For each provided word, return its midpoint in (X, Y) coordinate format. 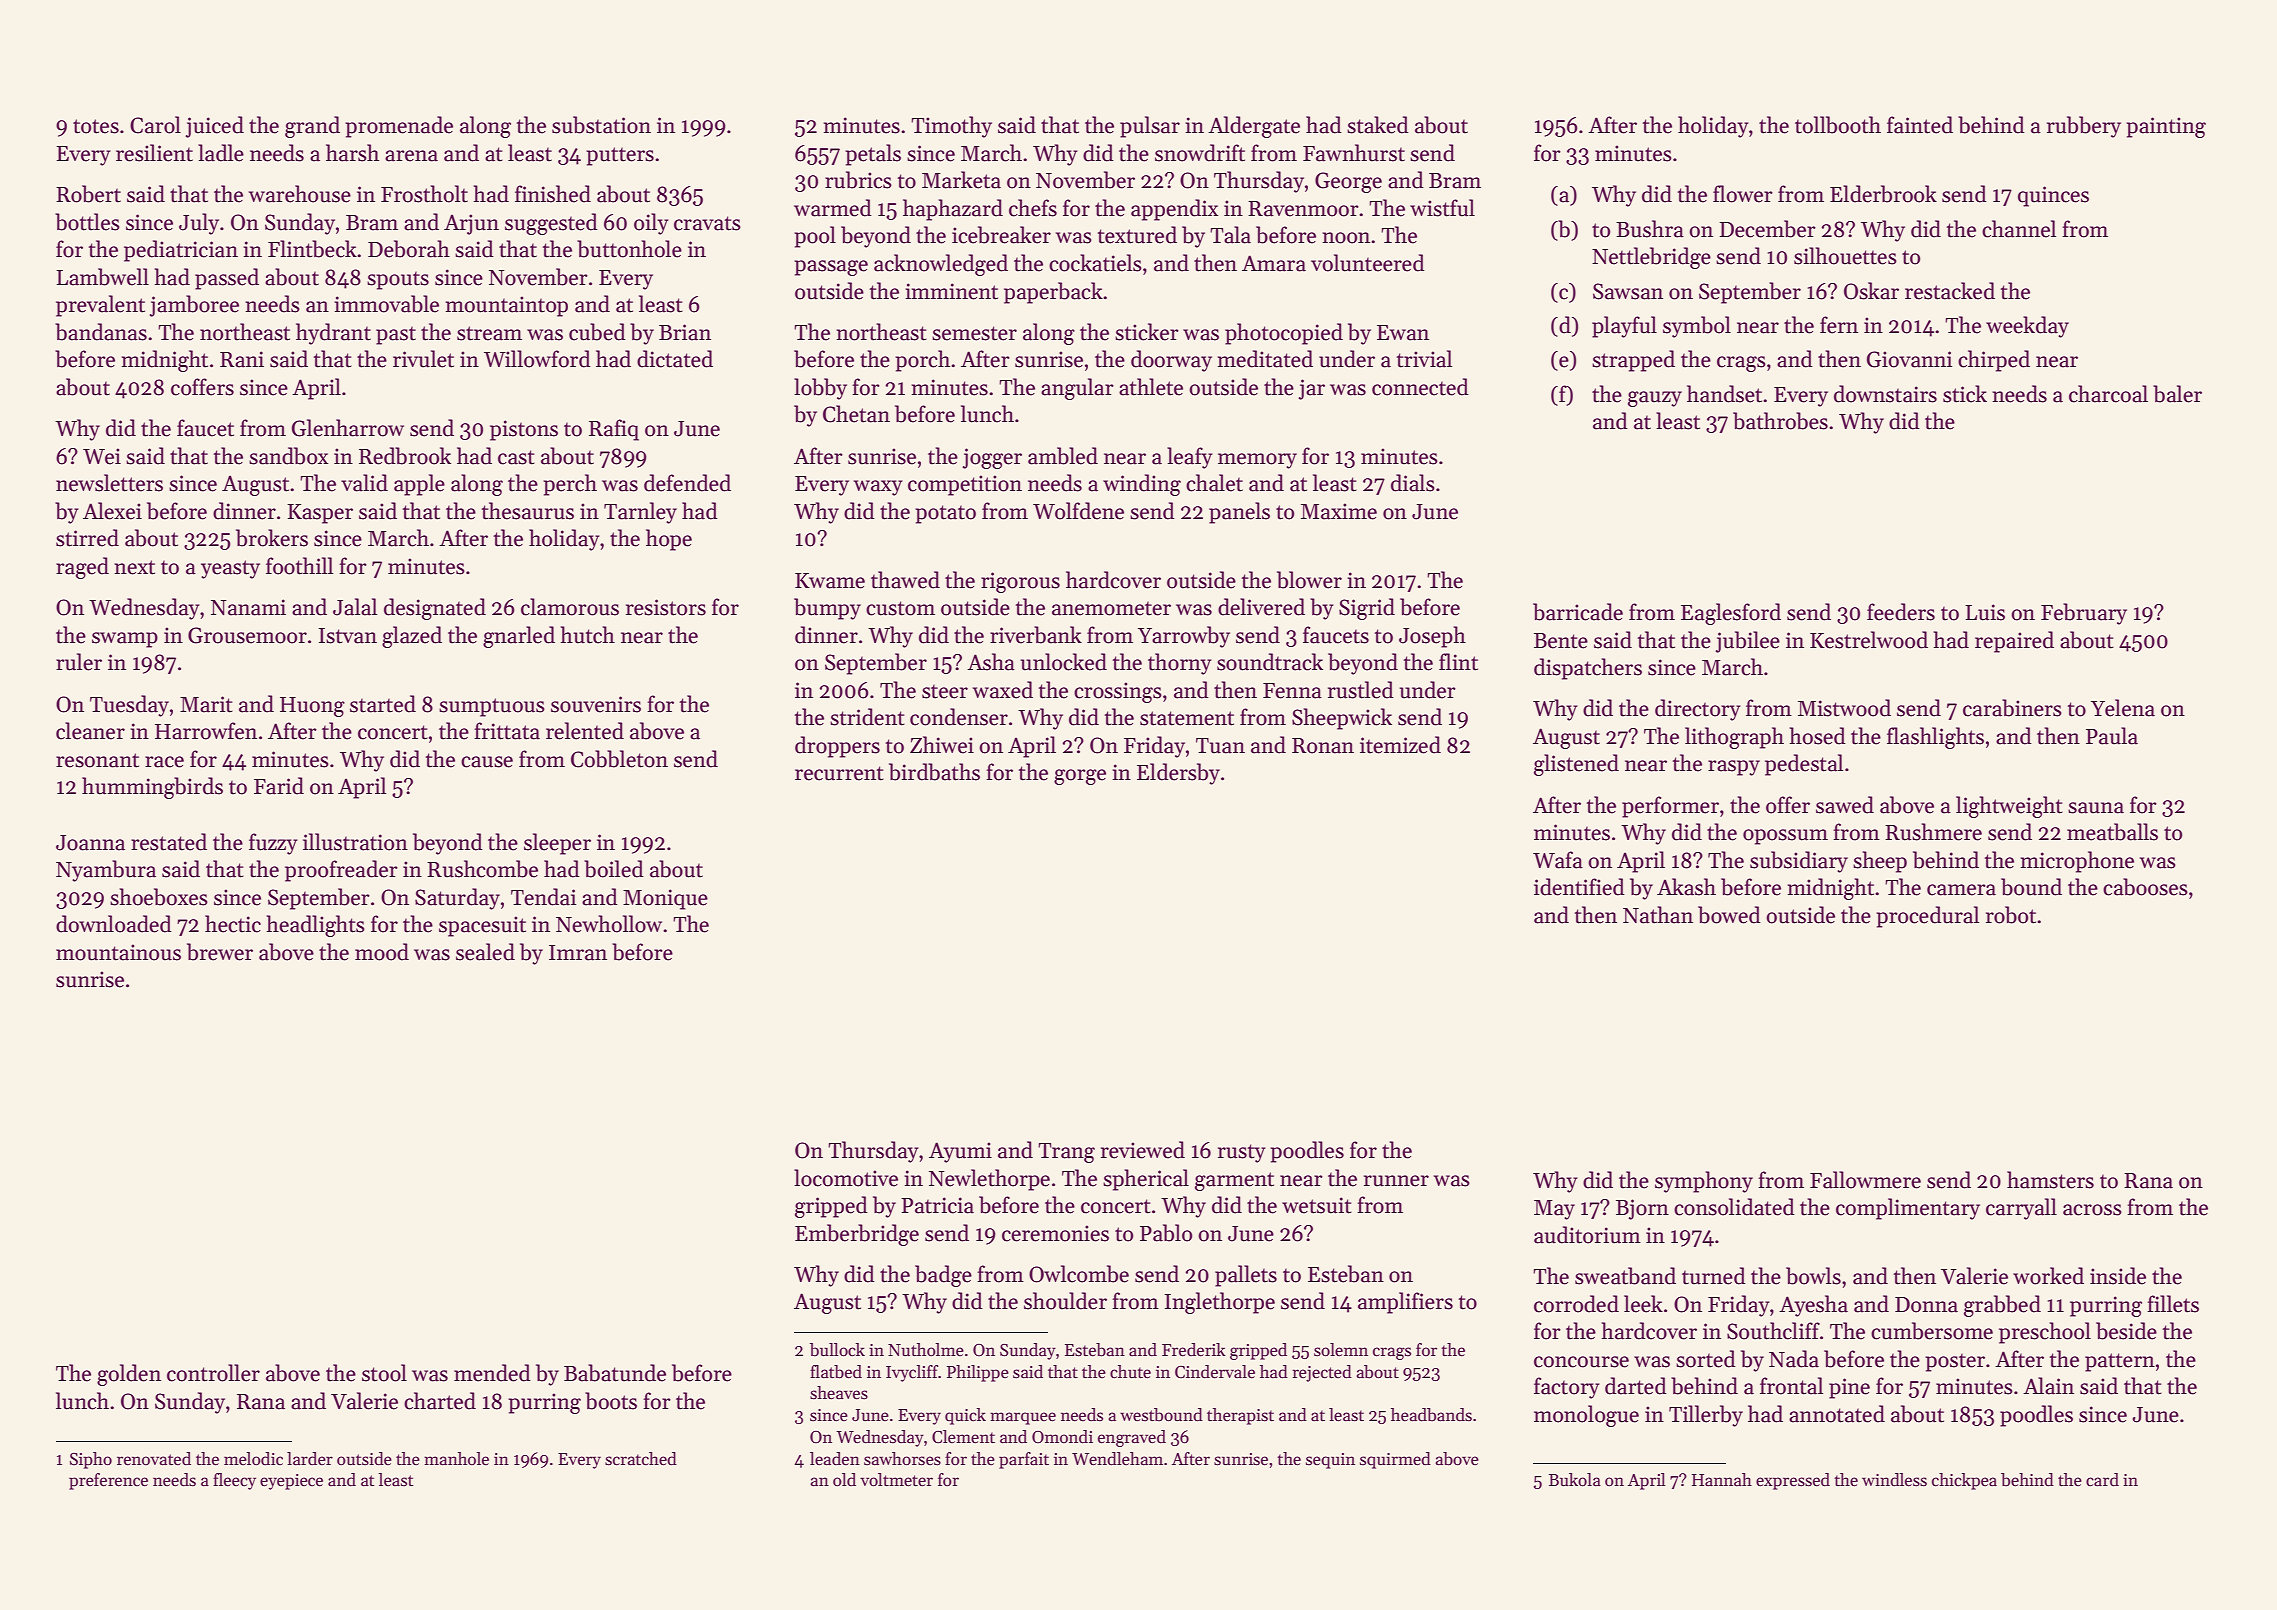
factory (1567, 1388)
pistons (524, 430)
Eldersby (1178, 774)
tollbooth (1838, 125)
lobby (820, 389)
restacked (1950, 291)
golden (129, 1375)
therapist (1240, 1416)
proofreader (341, 871)
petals (873, 155)
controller (213, 1373)
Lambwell (102, 277)
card (2102, 1480)
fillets (2173, 1304)
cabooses (2145, 887)
